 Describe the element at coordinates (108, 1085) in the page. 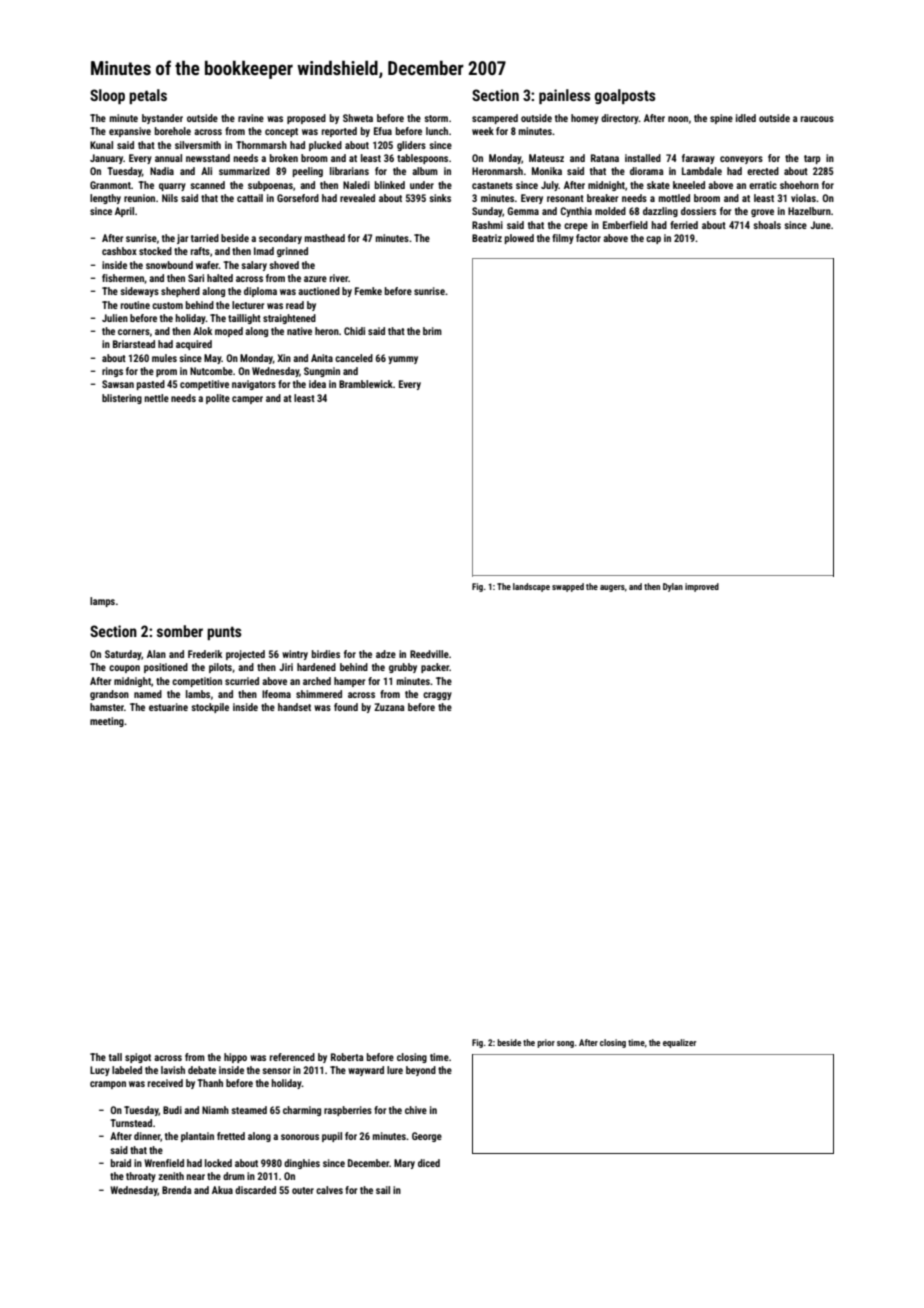

I see `crampon` at that location.
